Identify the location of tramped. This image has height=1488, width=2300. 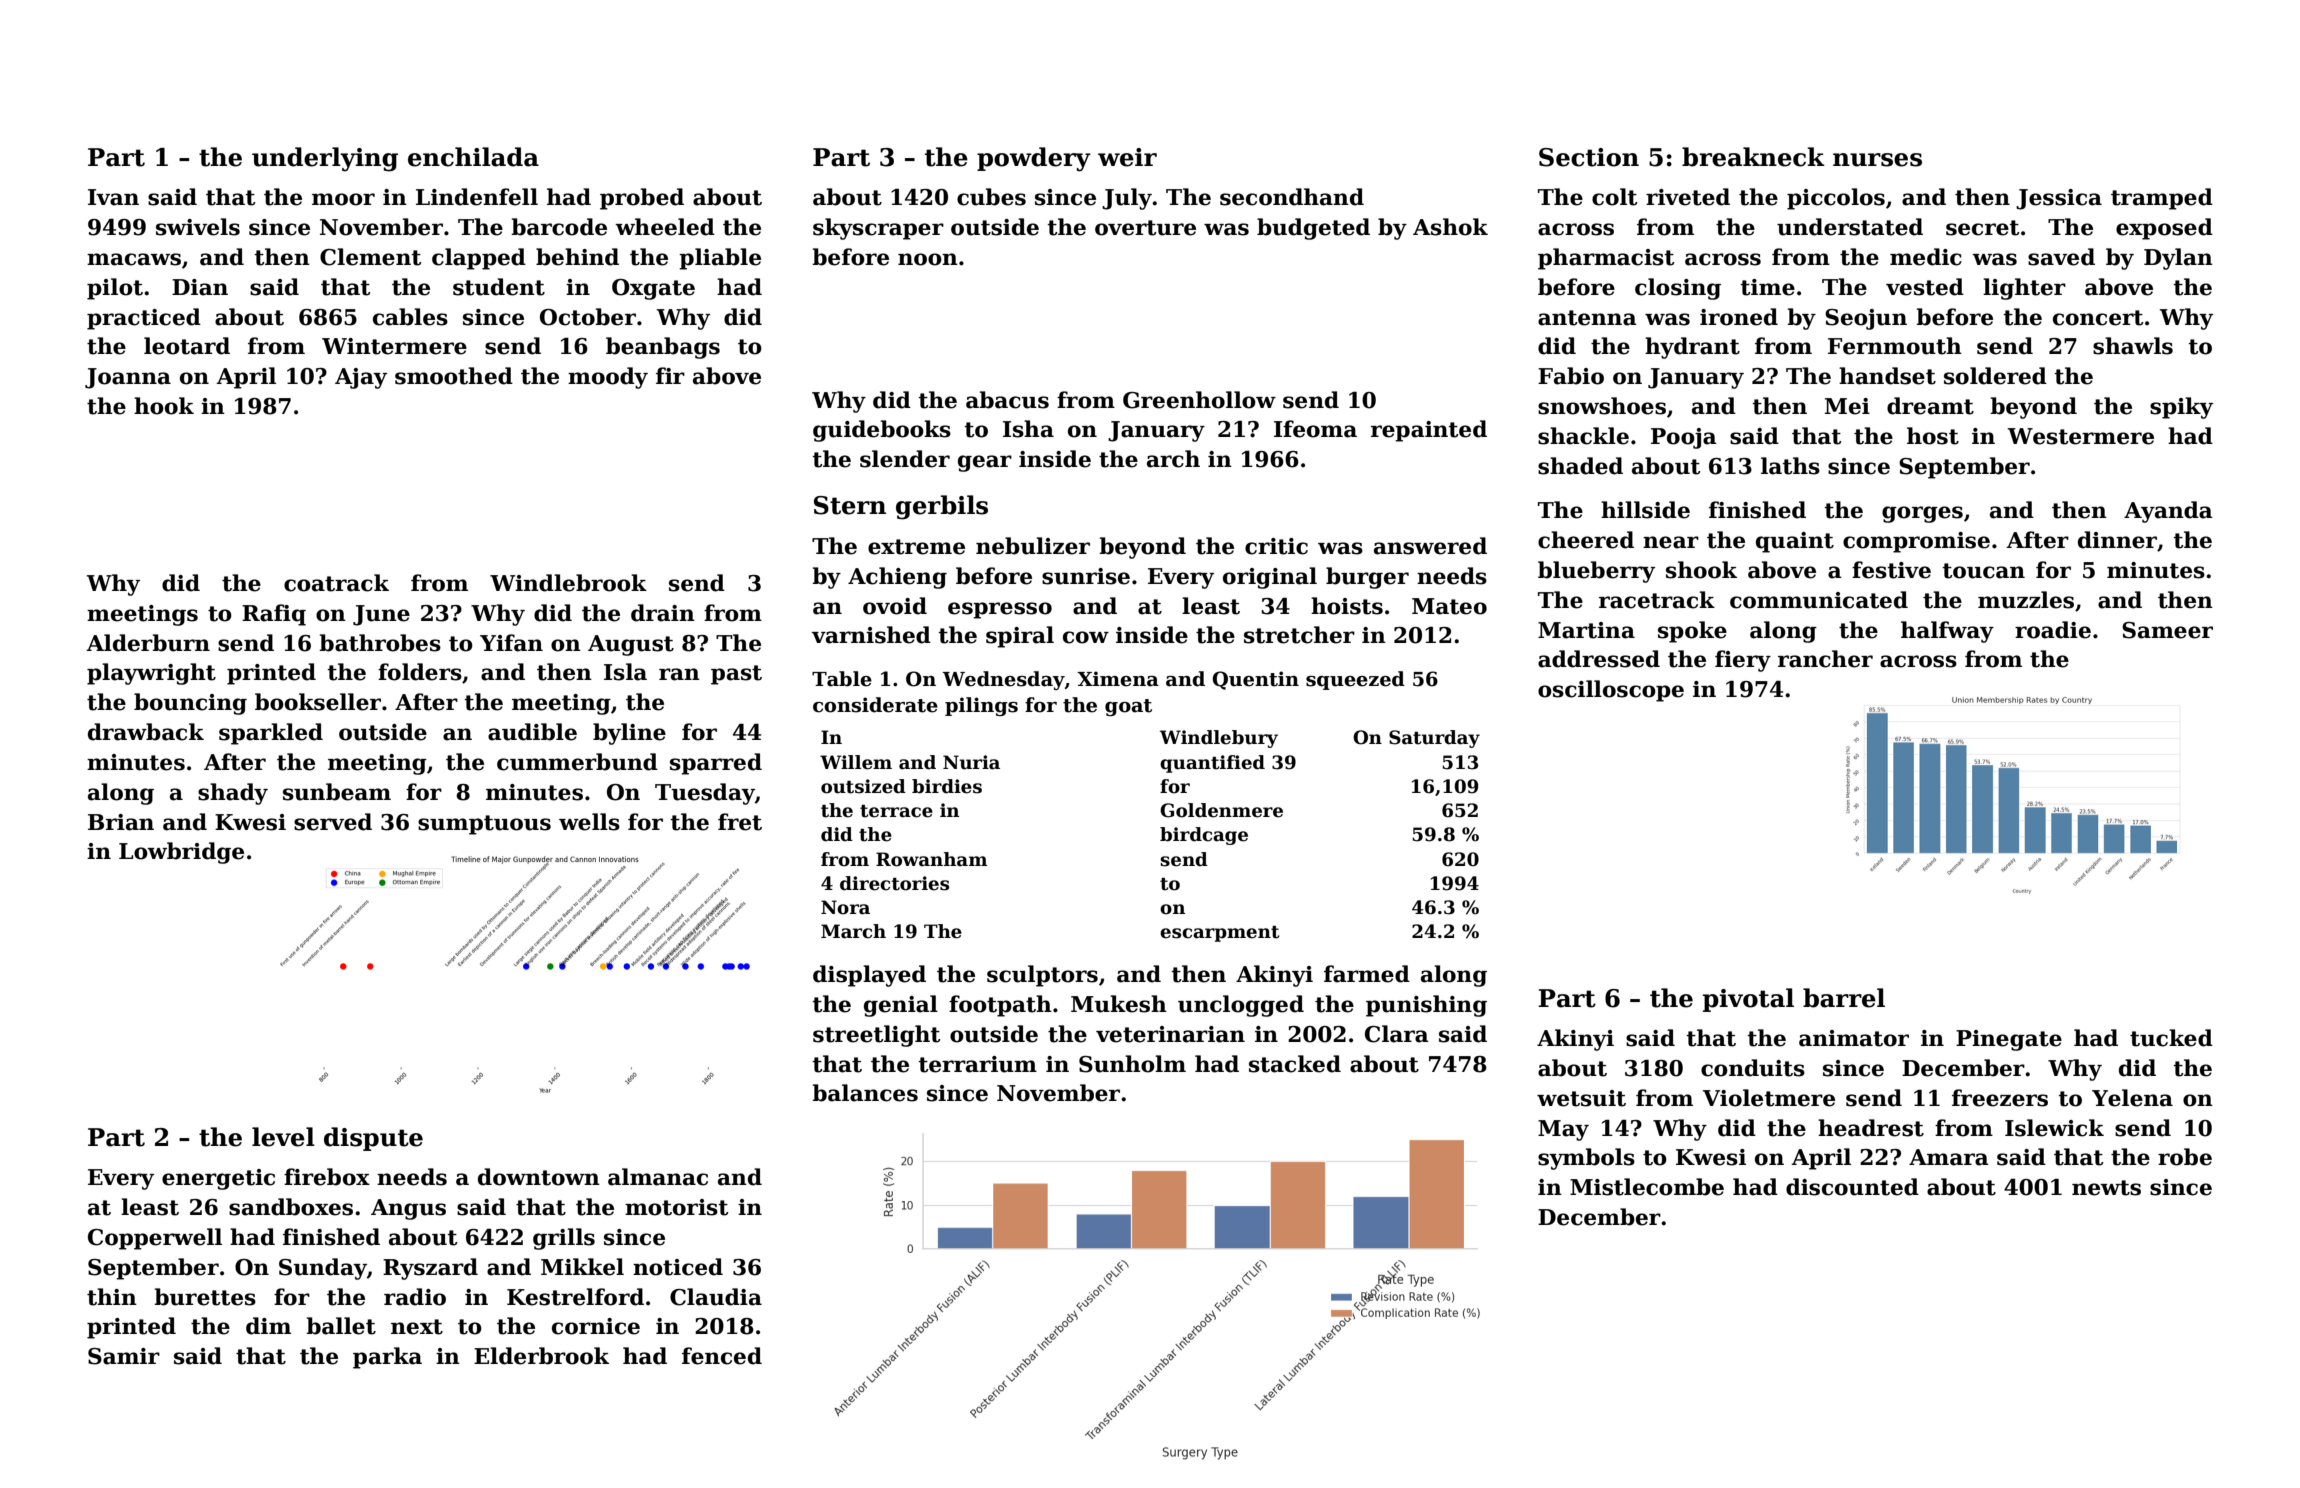
(2162, 199).
